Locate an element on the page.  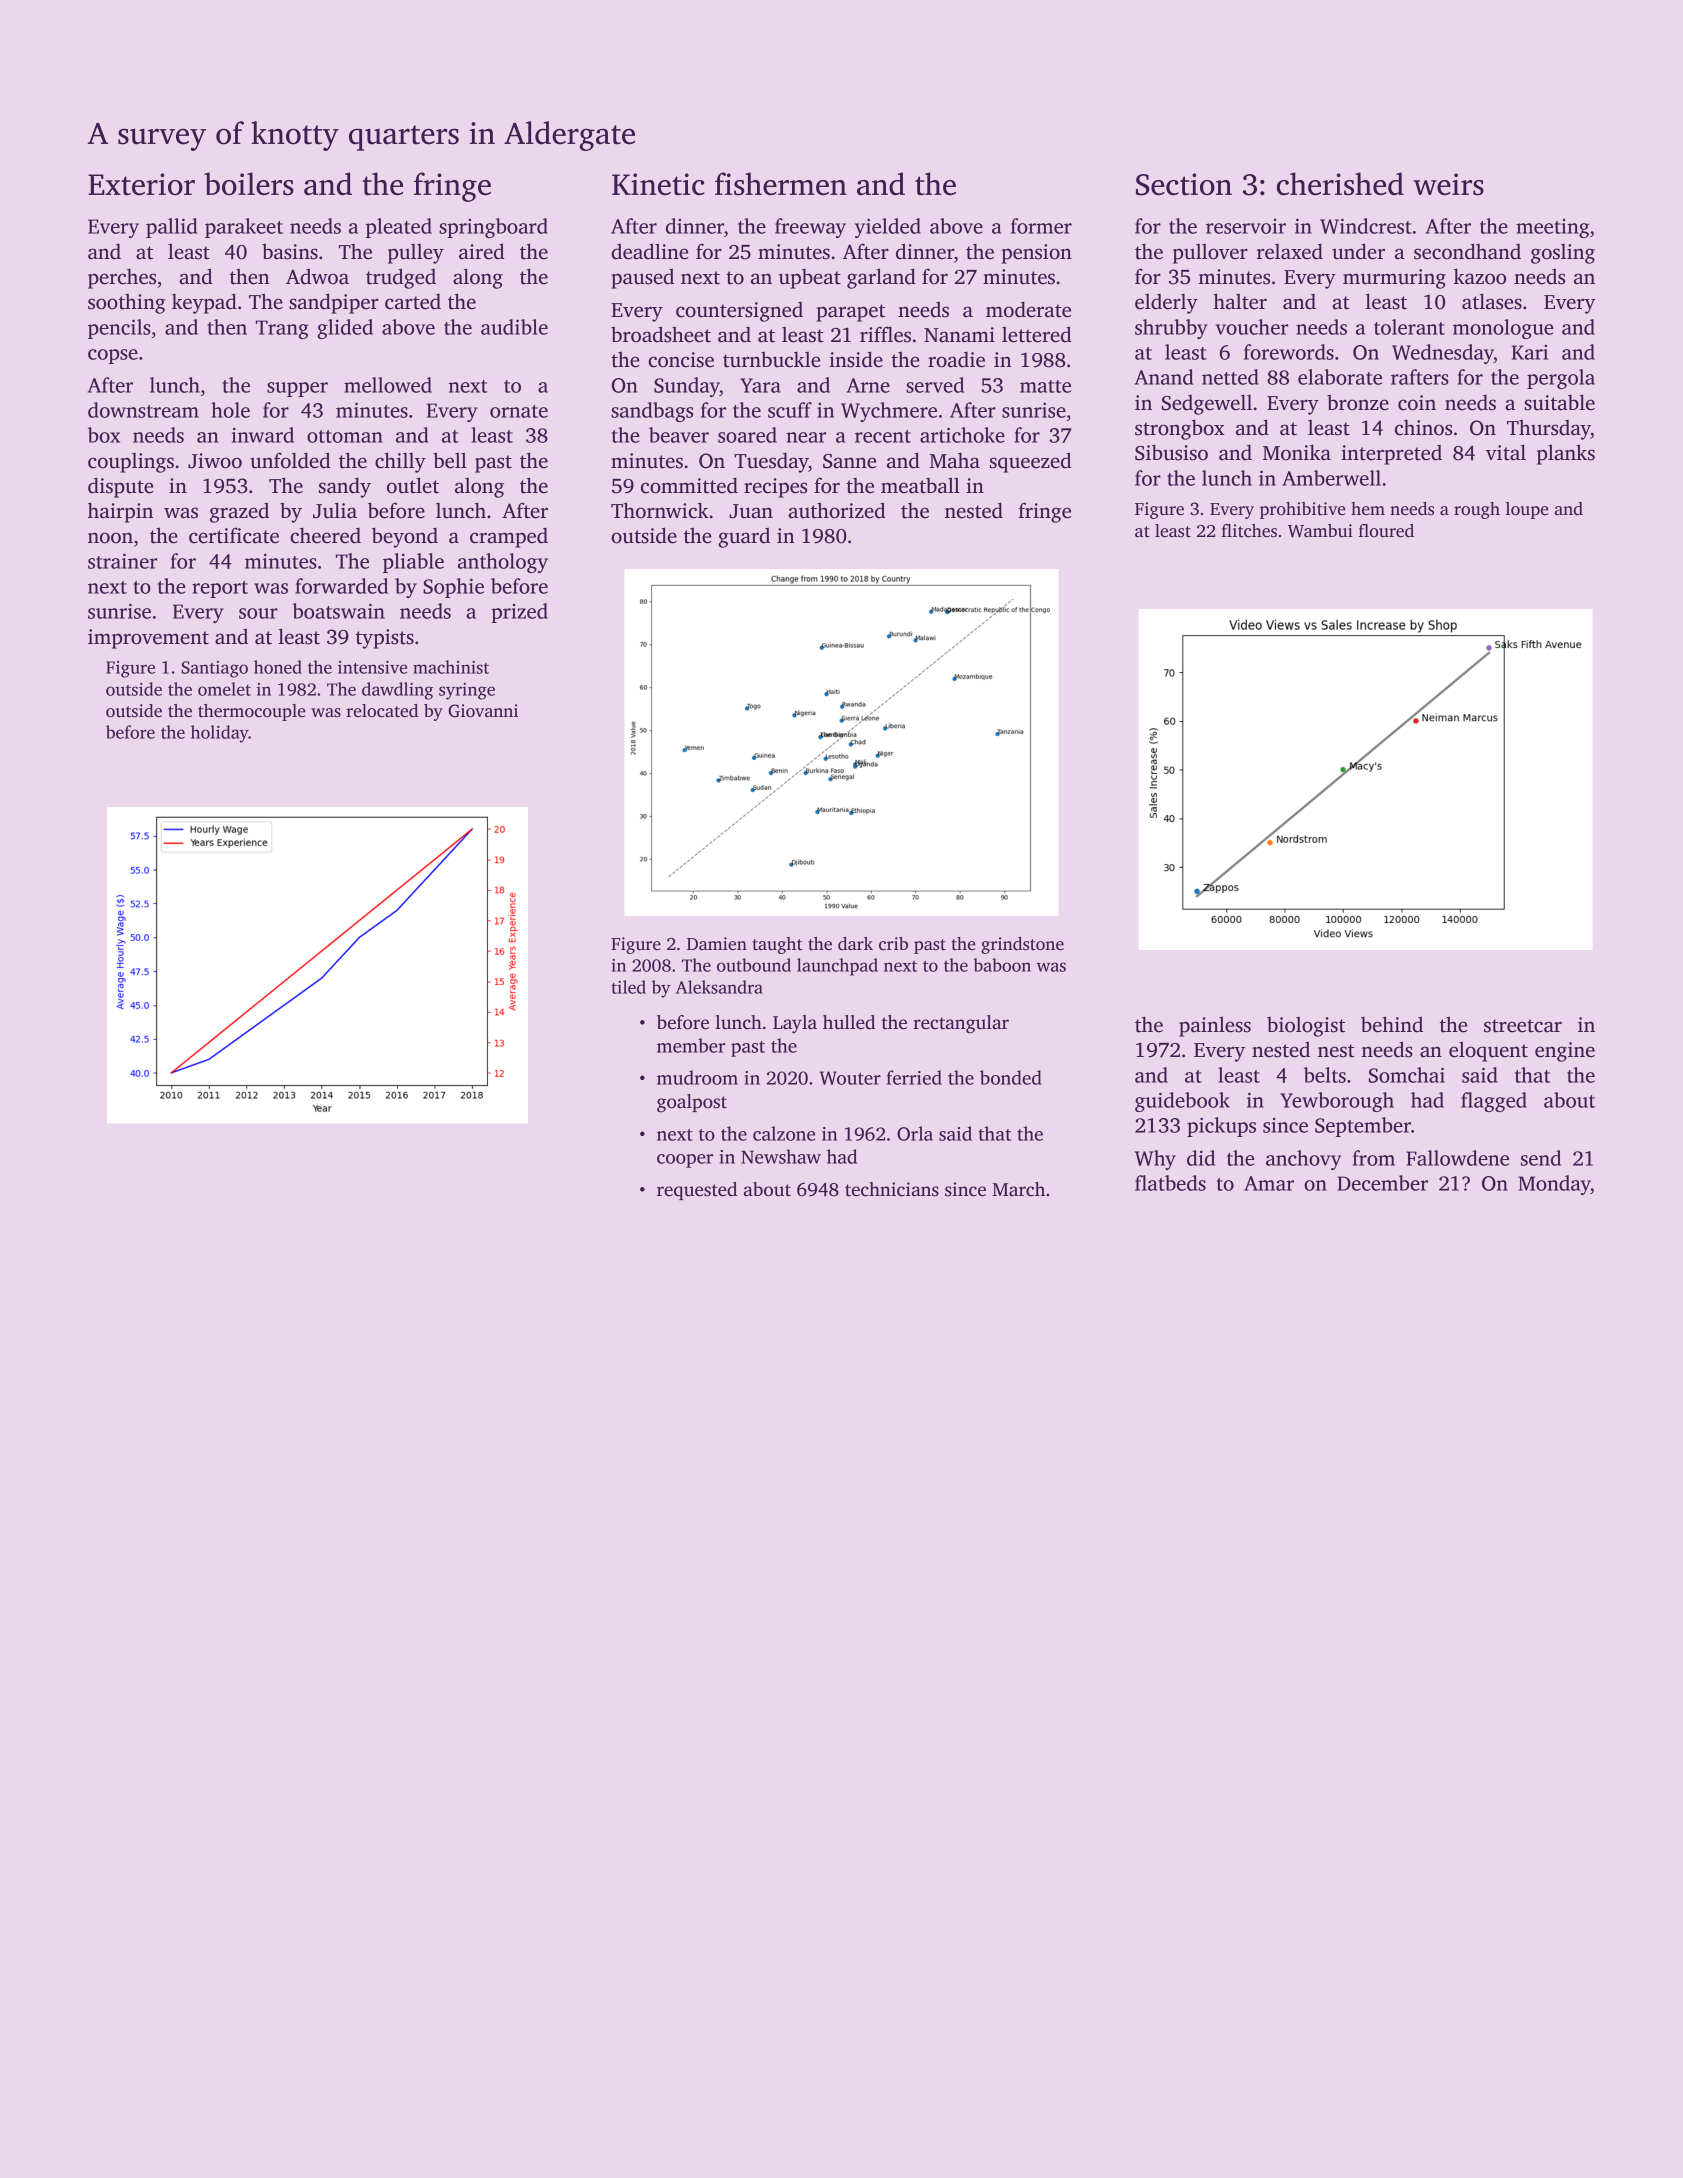
boilers is located at coordinates (249, 184).
